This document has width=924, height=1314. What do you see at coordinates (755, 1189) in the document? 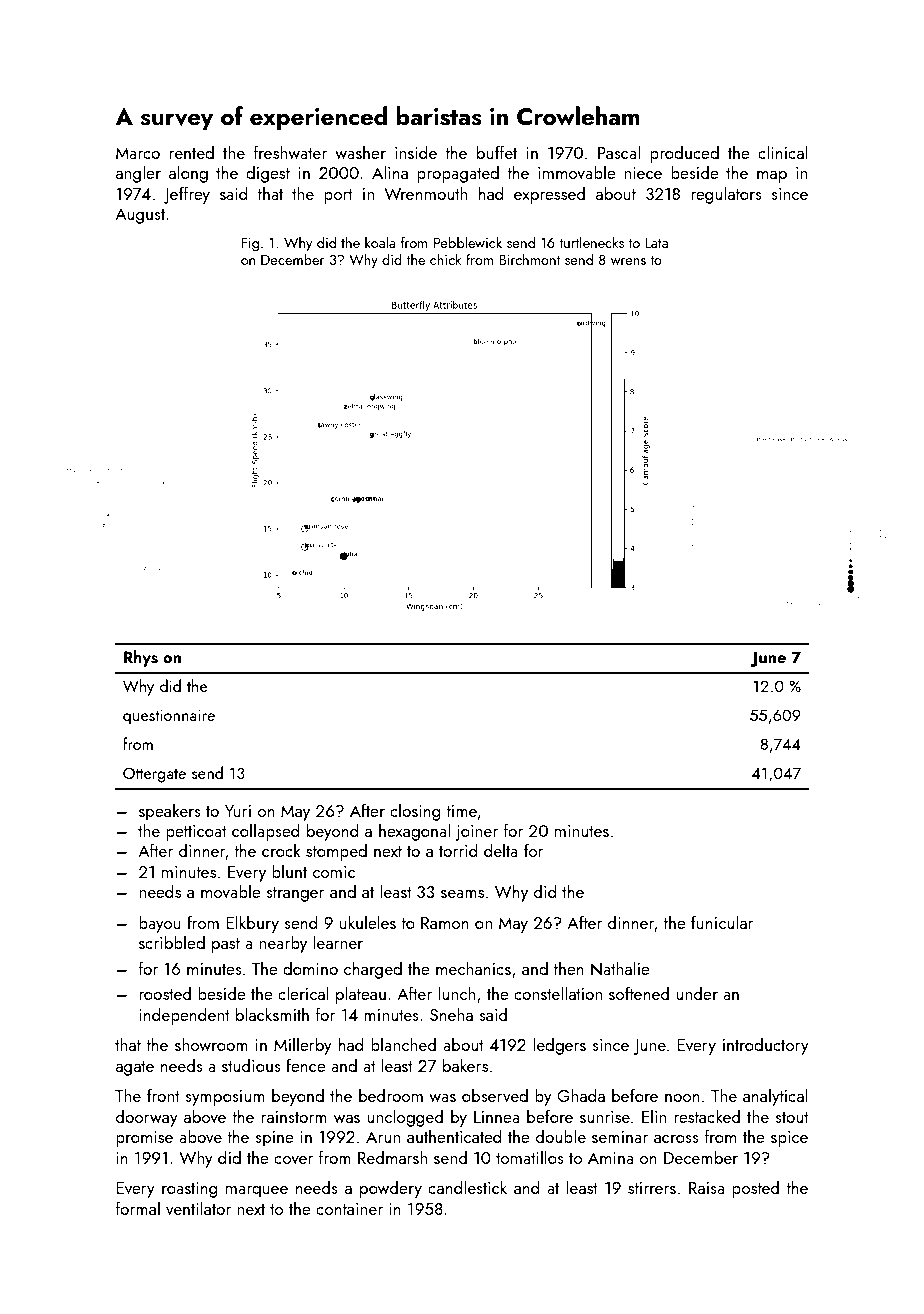
I see `posted` at bounding box center [755, 1189].
